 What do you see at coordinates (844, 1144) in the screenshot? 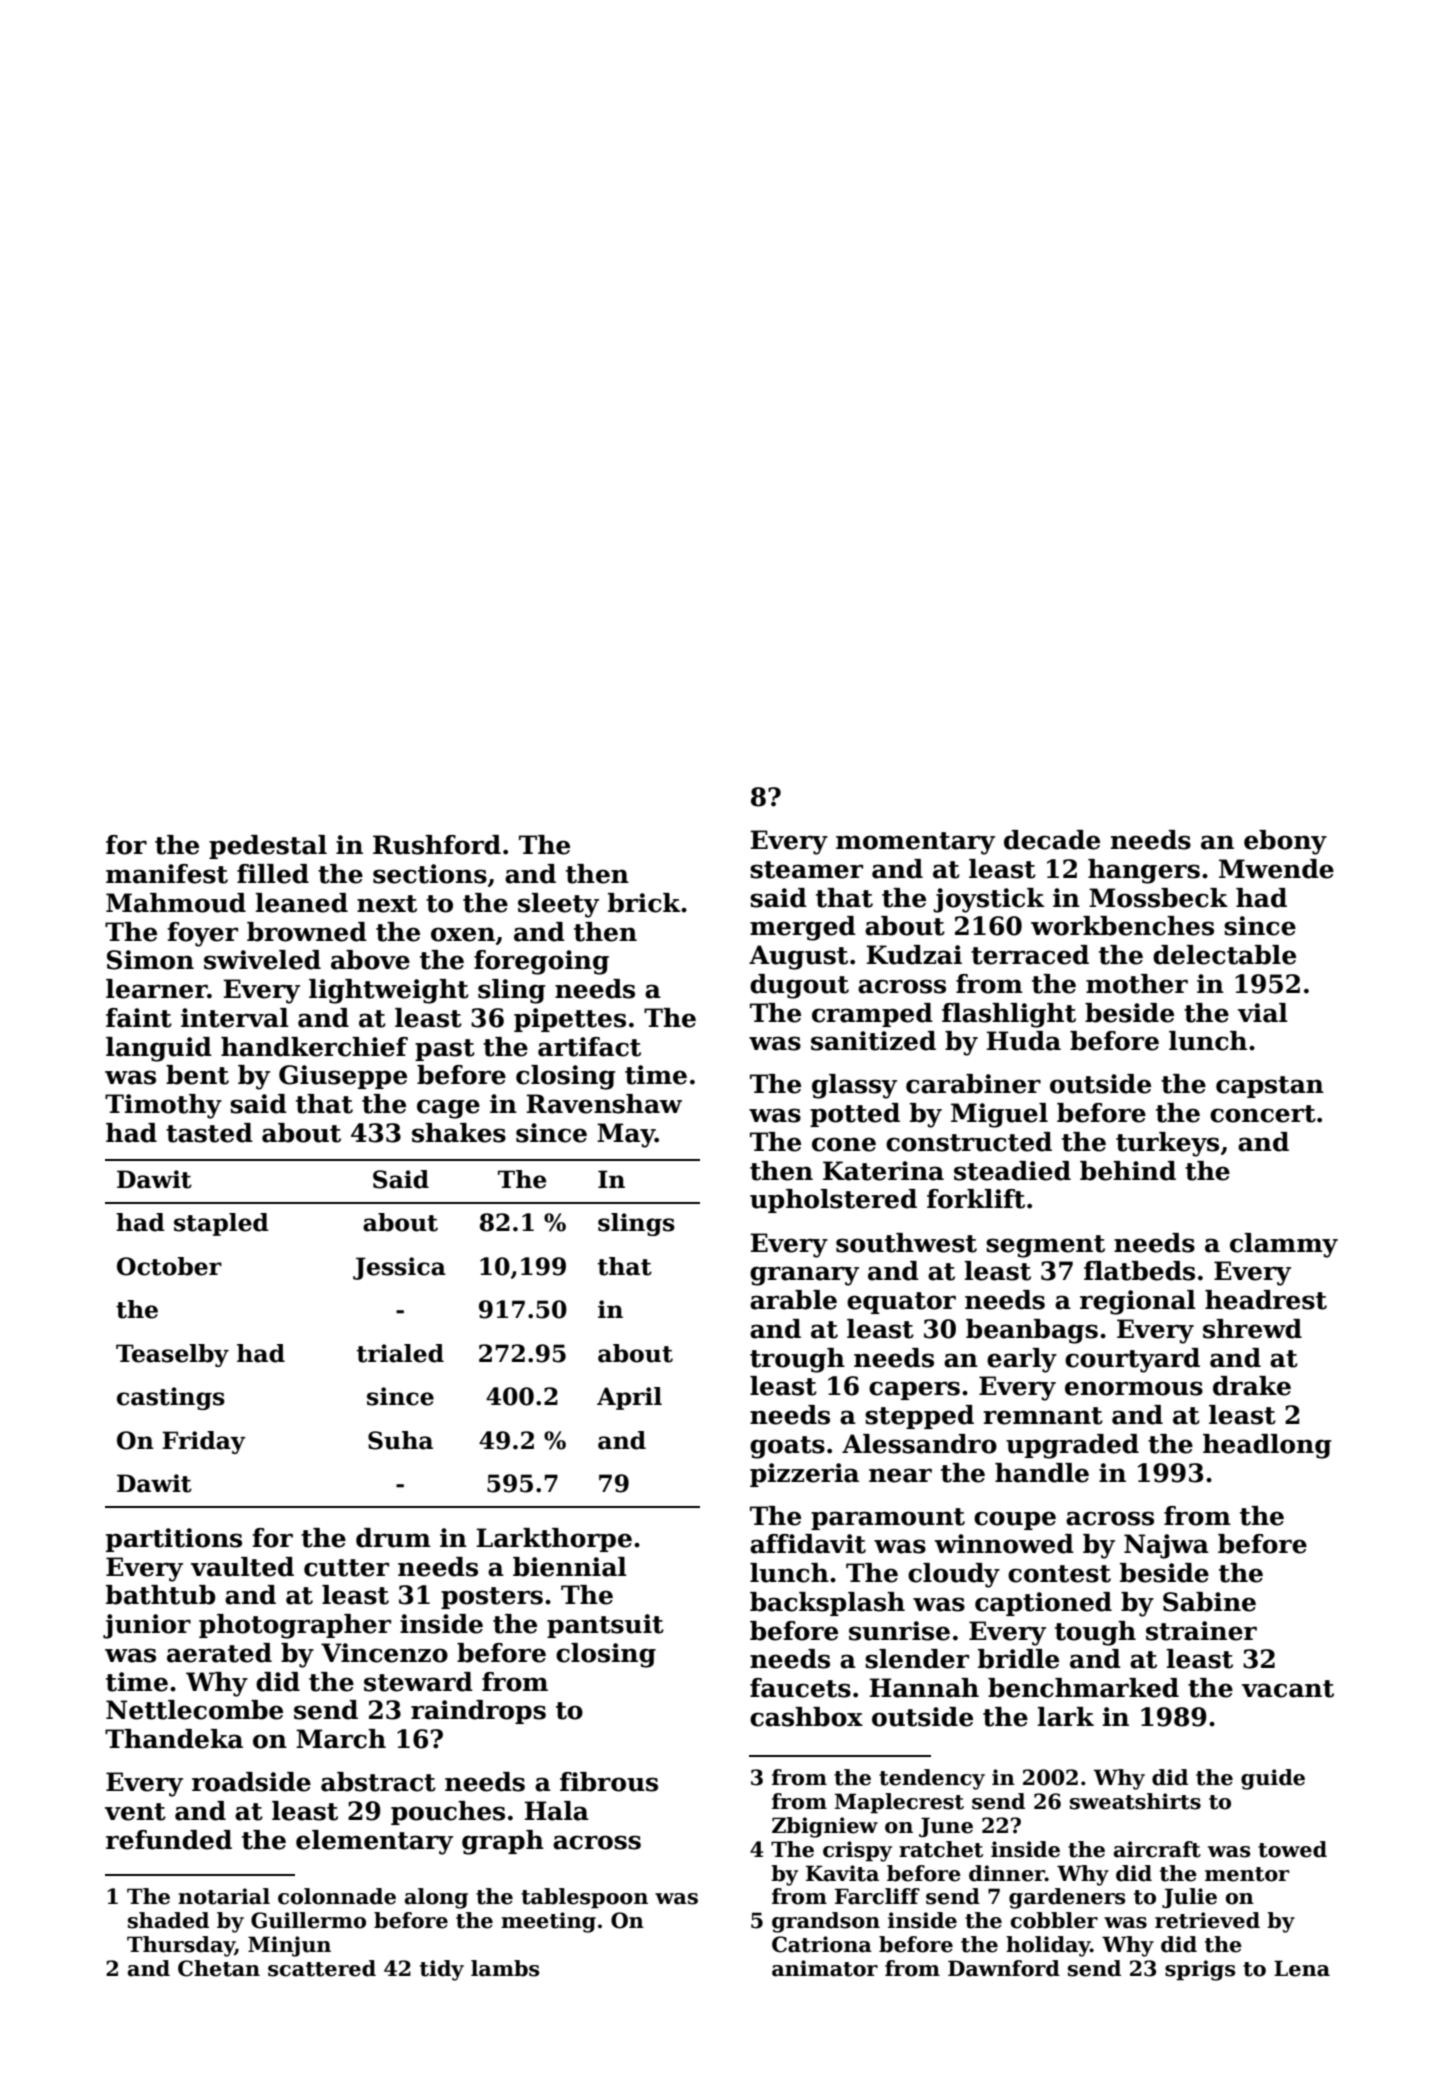
I see `cone` at bounding box center [844, 1144].
